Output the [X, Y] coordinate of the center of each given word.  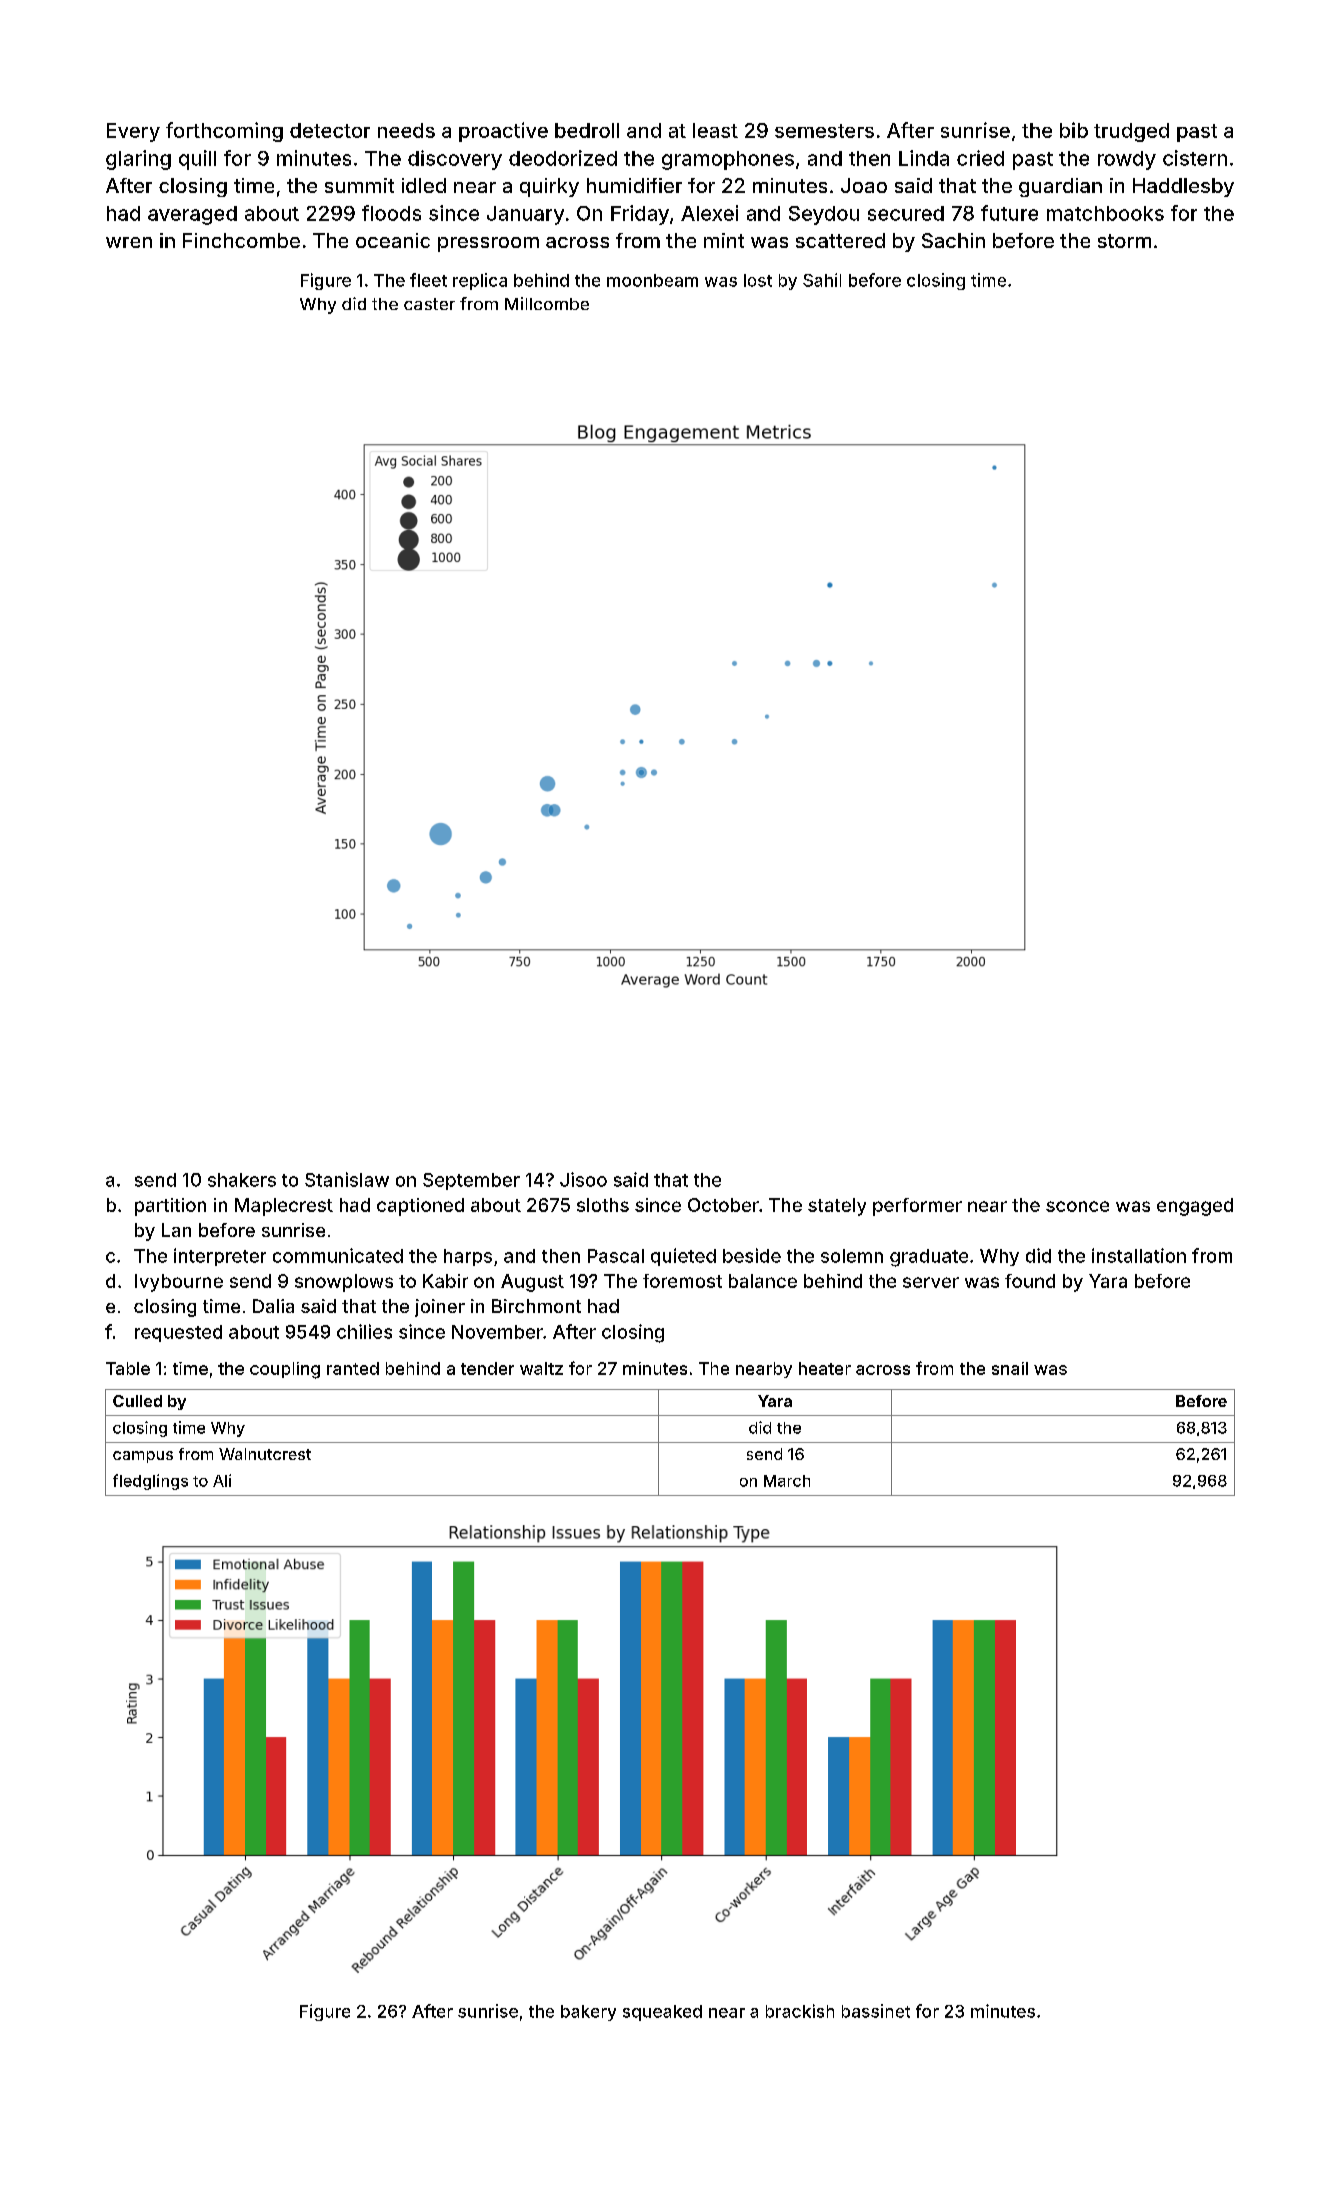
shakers [242, 1180]
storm [1124, 241]
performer [917, 1207]
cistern [1195, 158]
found [1030, 1281]
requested [178, 1333]
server [931, 1282]
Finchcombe [241, 240]
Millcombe [547, 303]
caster [429, 304]
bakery [588, 2013]
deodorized [563, 158]
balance [763, 1281]
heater [825, 1368]
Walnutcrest [265, 1454]
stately [837, 1207]
